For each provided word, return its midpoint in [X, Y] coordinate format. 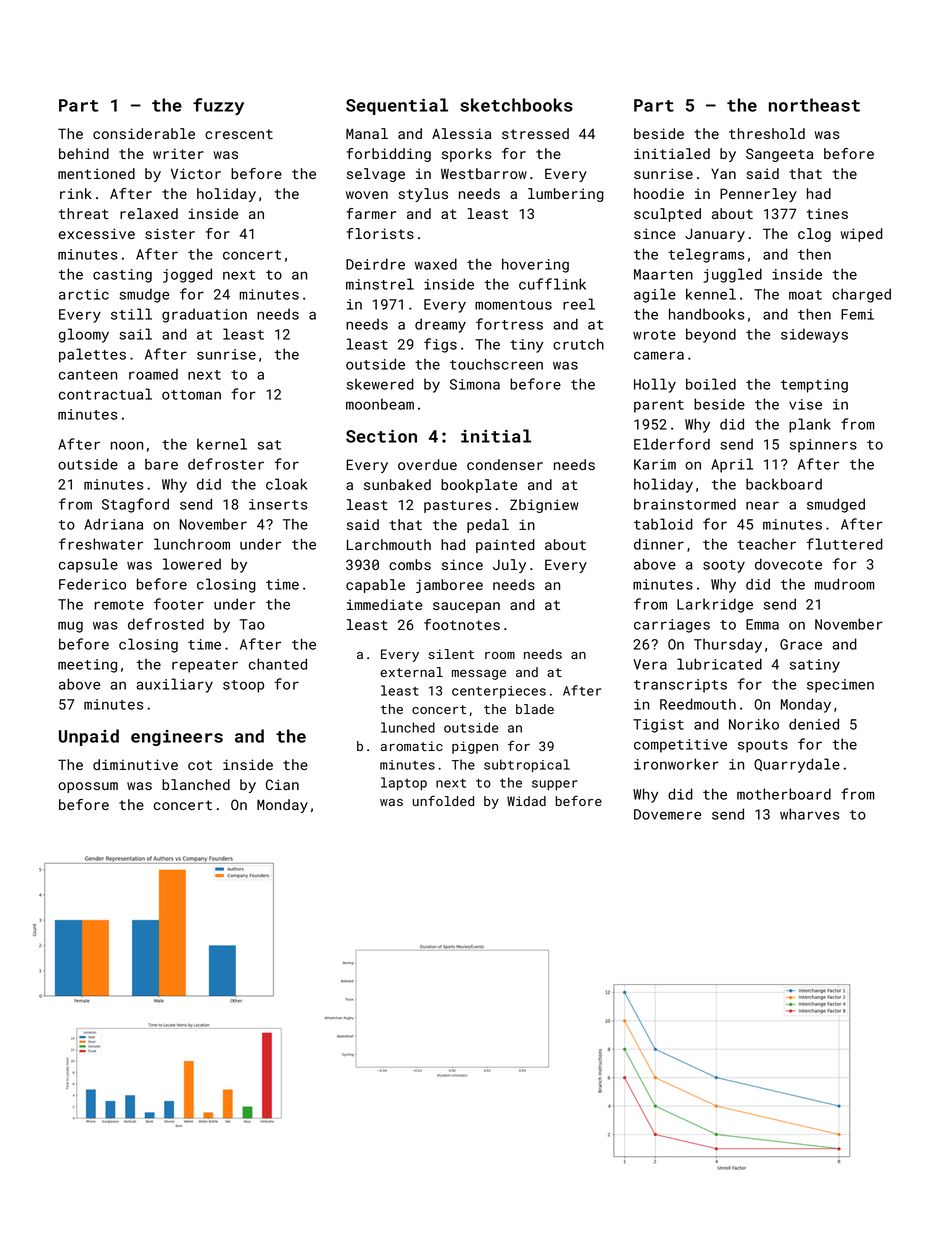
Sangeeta [779, 155]
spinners [823, 446]
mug [70, 627]
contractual [105, 394]
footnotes [462, 624]
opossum [88, 787]
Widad [526, 801]
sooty [724, 566]
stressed [535, 133]
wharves [810, 814]
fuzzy [218, 106]
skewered [380, 384]
